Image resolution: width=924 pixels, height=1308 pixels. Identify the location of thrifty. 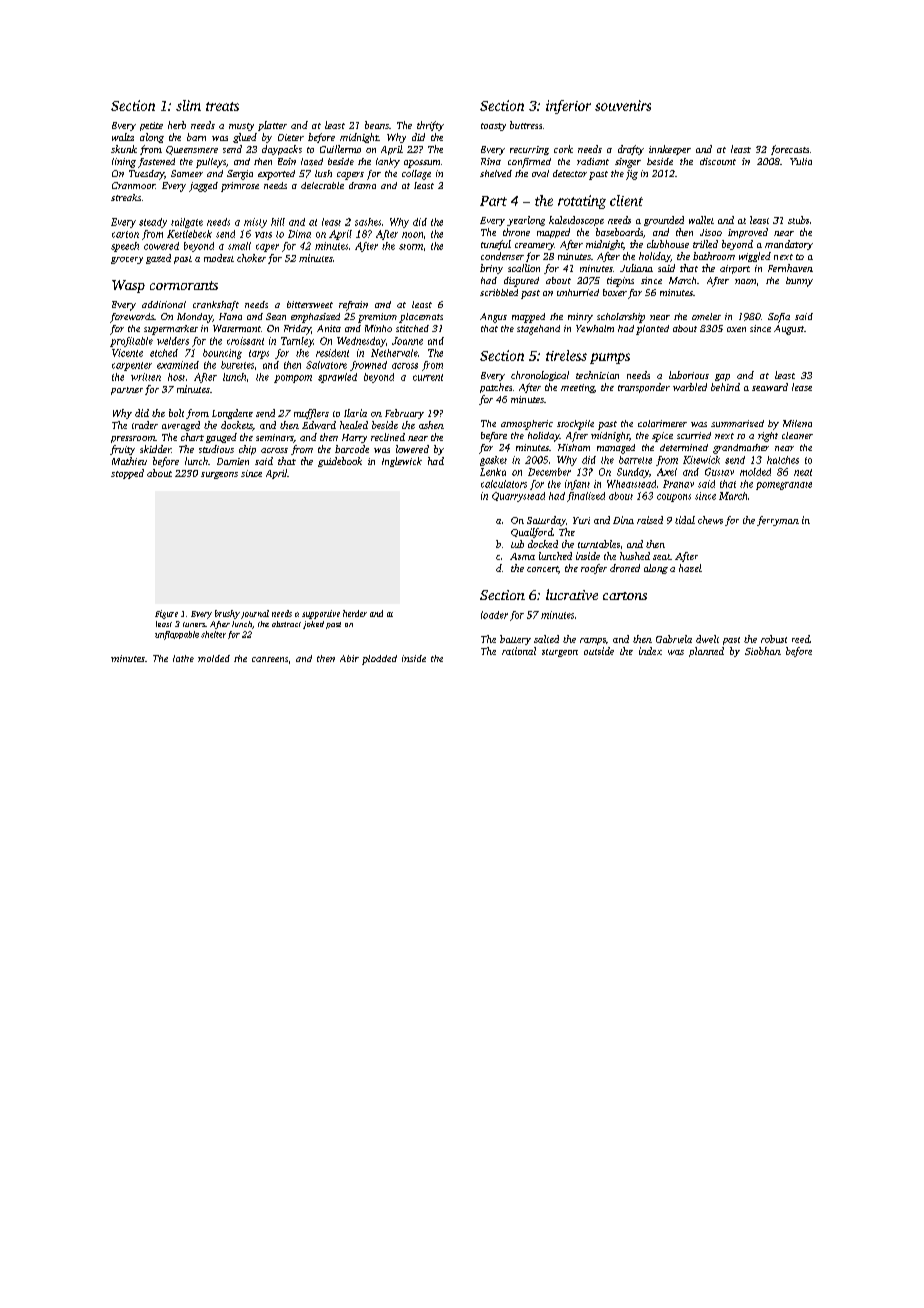
(430, 126).
